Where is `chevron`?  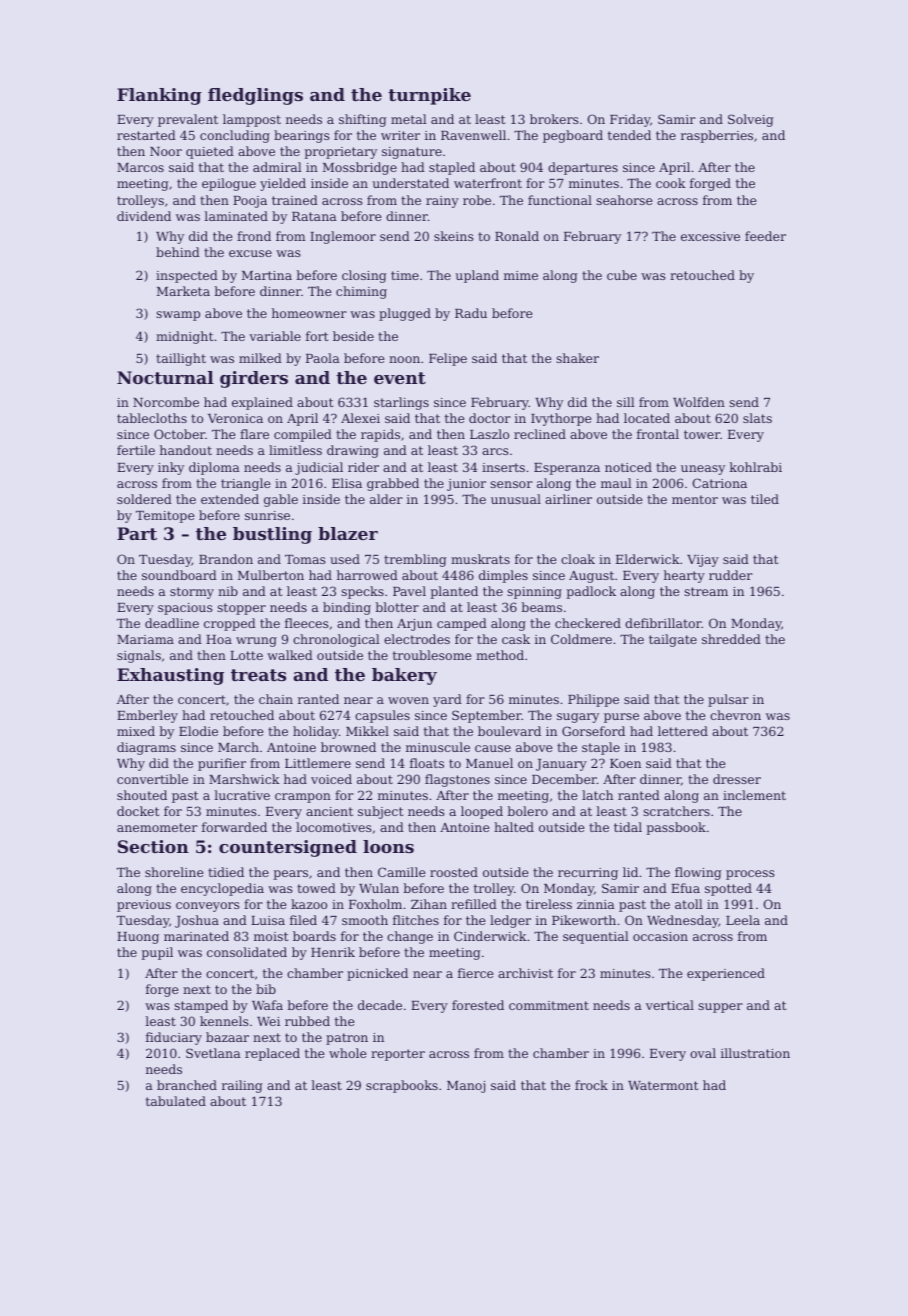 chevron is located at coordinates (735, 715).
